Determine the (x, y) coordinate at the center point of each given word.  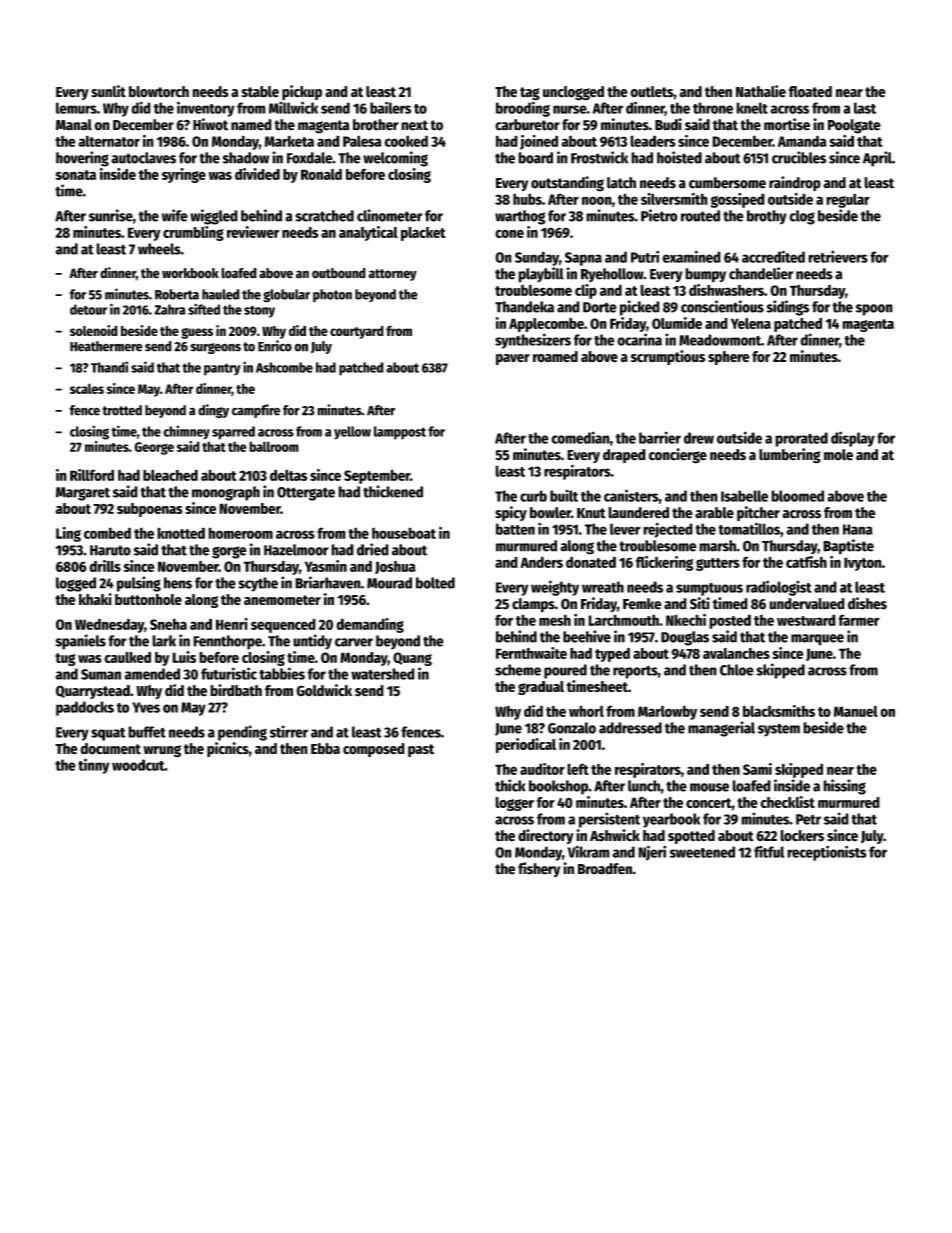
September (377, 476)
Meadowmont (720, 340)
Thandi (109, 367)
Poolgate (854, 126)
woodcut (138, 765)
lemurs (76, 108)
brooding (523, 109)
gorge (229, 552)
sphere (729, 358)
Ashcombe (284, 367)
